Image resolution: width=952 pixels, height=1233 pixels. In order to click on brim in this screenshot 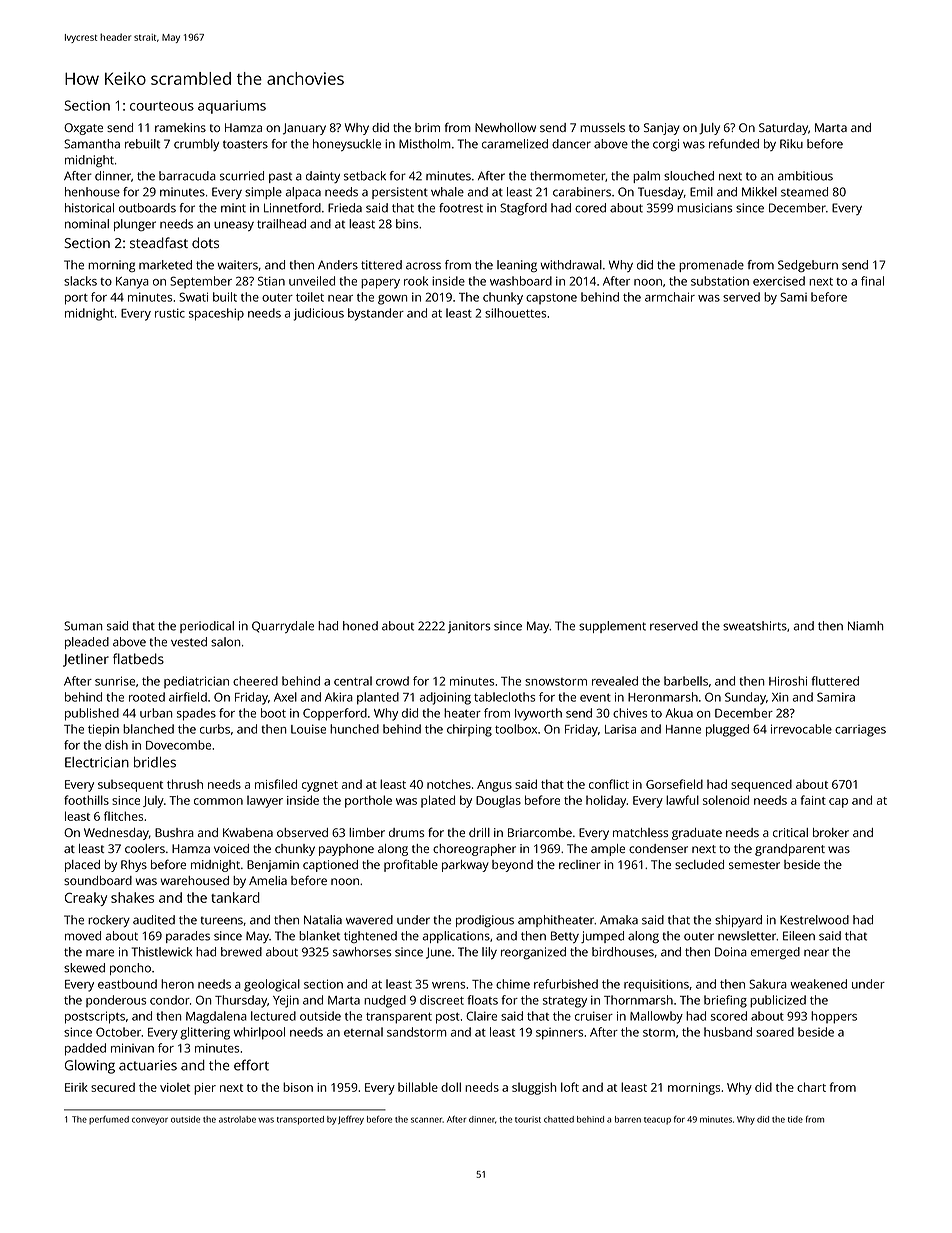, I will do `click(427, 127)`.
